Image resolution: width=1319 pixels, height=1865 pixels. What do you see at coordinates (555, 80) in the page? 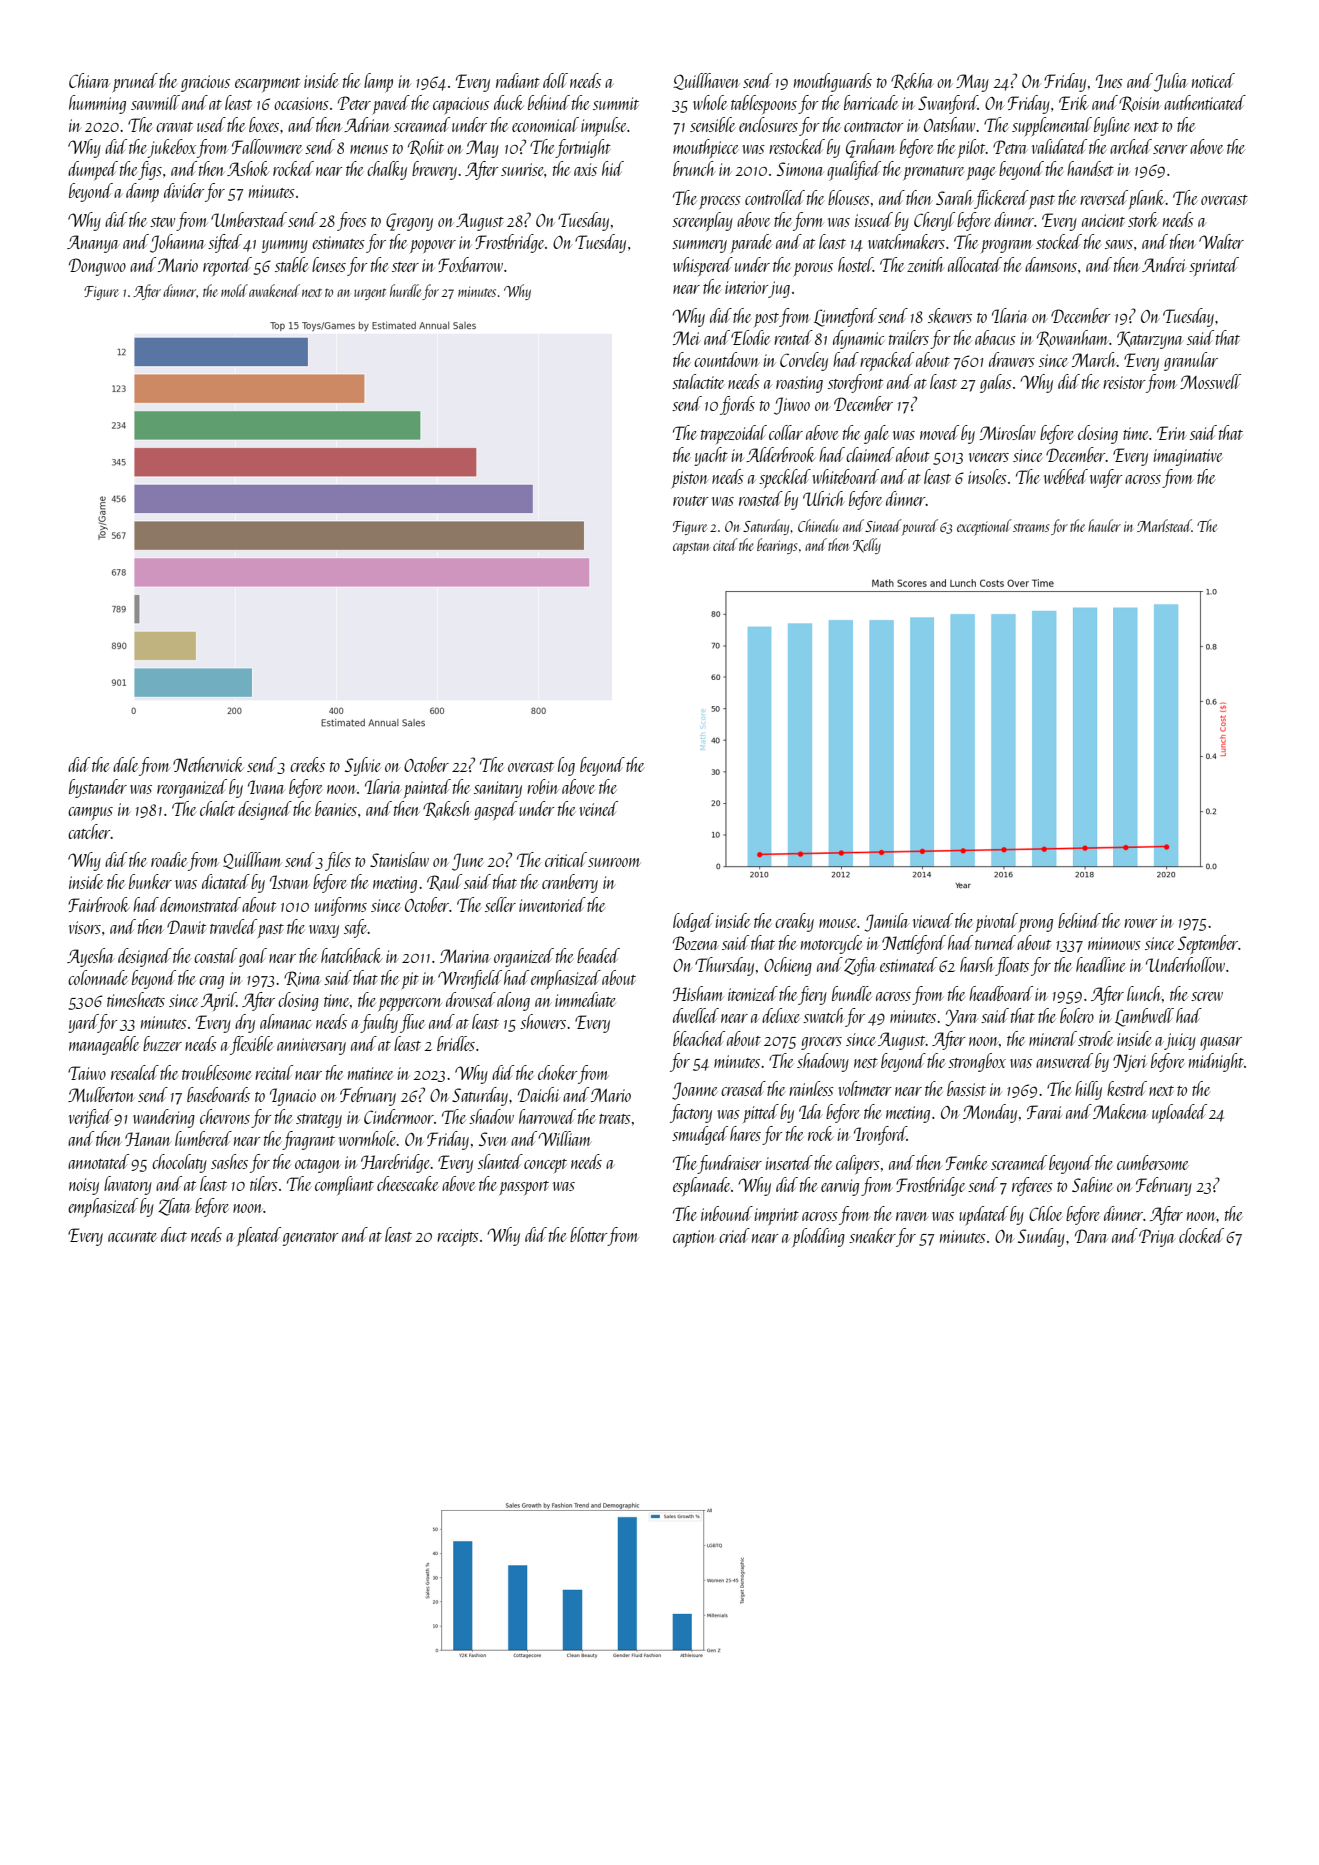
I see `doll` at bounding box center [555, 80].
